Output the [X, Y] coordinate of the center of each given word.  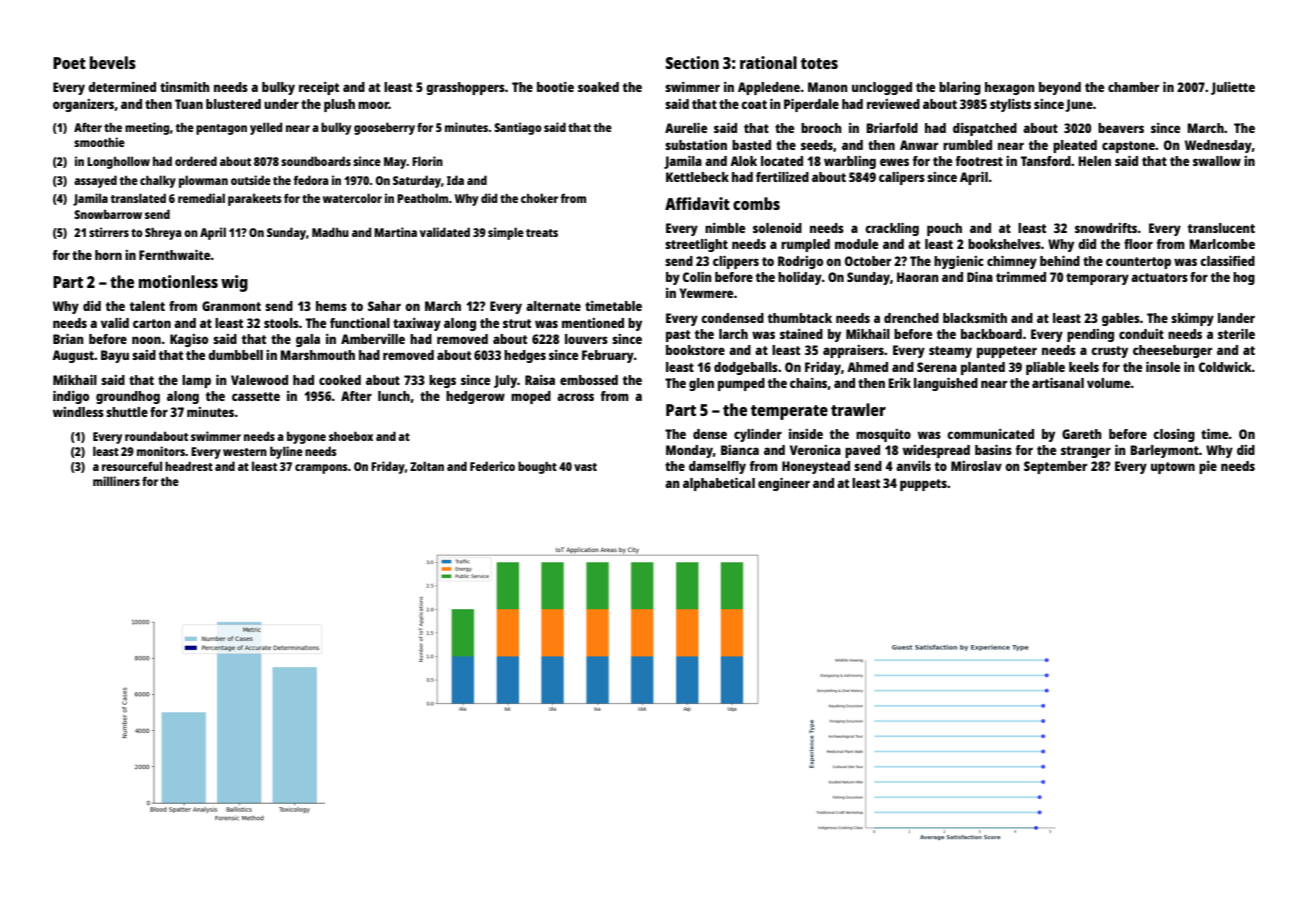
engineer [784, 484]
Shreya [163, 234]
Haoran [918, 277]
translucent [1221, 228]
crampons [321, 469]
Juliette [1233, 88]
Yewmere [706, 293]
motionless [178, 281]
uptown [1173, 468]
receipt [319, 88]
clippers [736, 262]
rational [768, 62]
